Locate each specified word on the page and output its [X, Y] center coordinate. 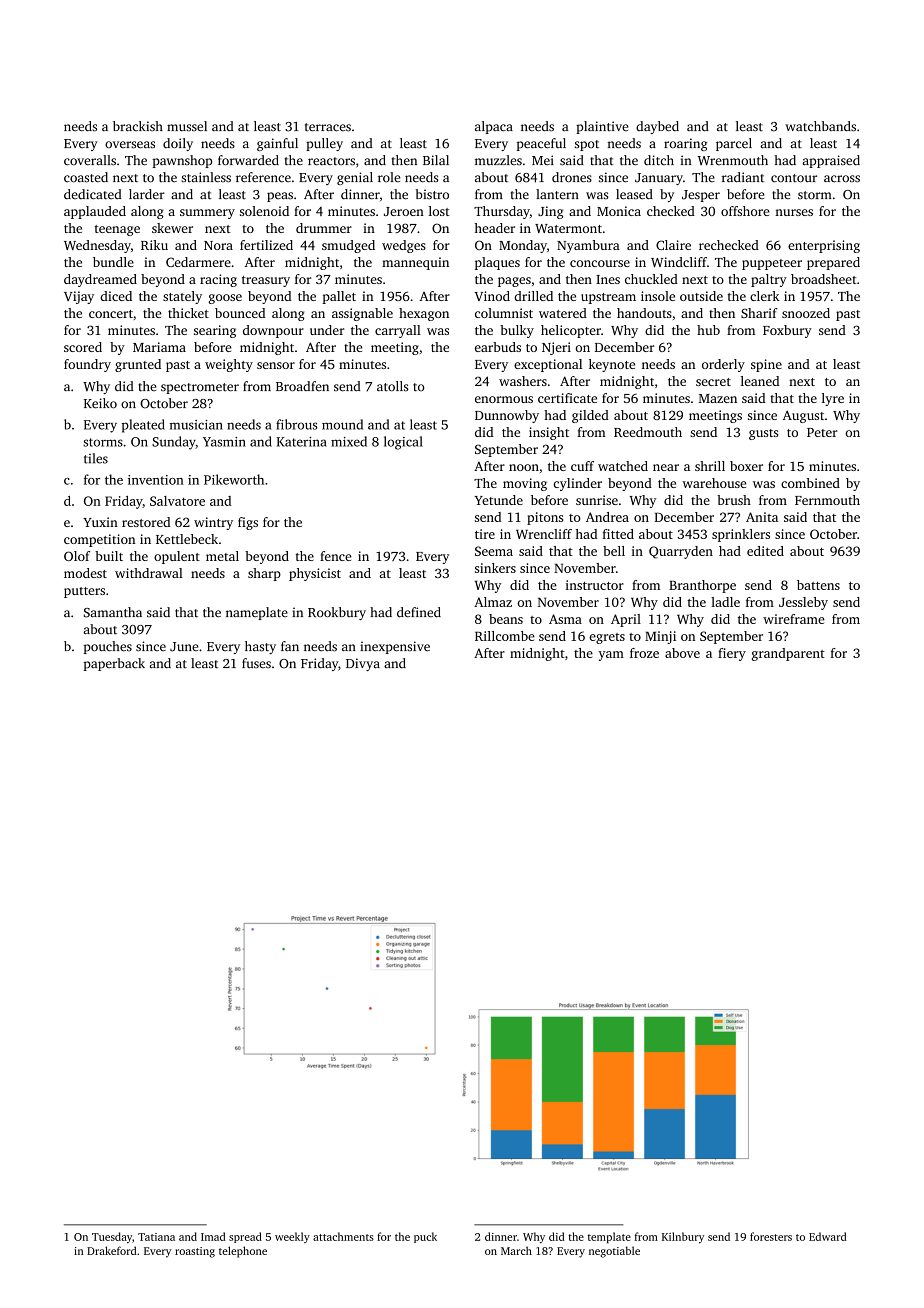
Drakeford [112, 1250]
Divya [363, 664]
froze [644, 653]
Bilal [436, 160]
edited [765, 551]
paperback [114, 664]
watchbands [820, 126]
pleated [143, 426]
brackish [138, 126]
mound [342, 424]
